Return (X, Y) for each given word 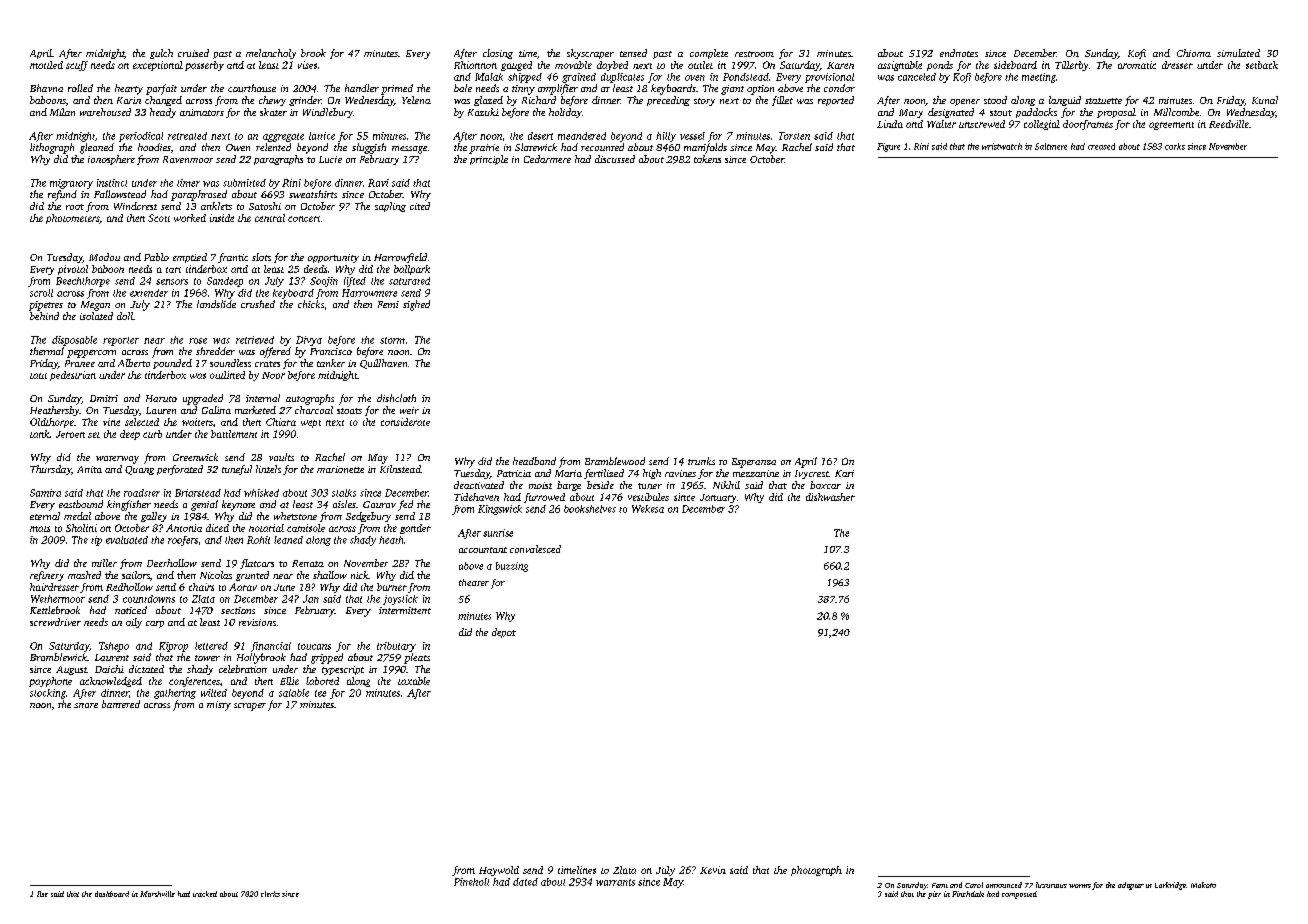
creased (1101, 146)
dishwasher (830, 497)
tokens (707, 159)
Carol (974, 885)
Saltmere (1051, 146)
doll (125, 316)
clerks (270, 894)
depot (504, 633)
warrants (615, 882)
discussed (615, 159)
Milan (62, 112)
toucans (314, 646)
